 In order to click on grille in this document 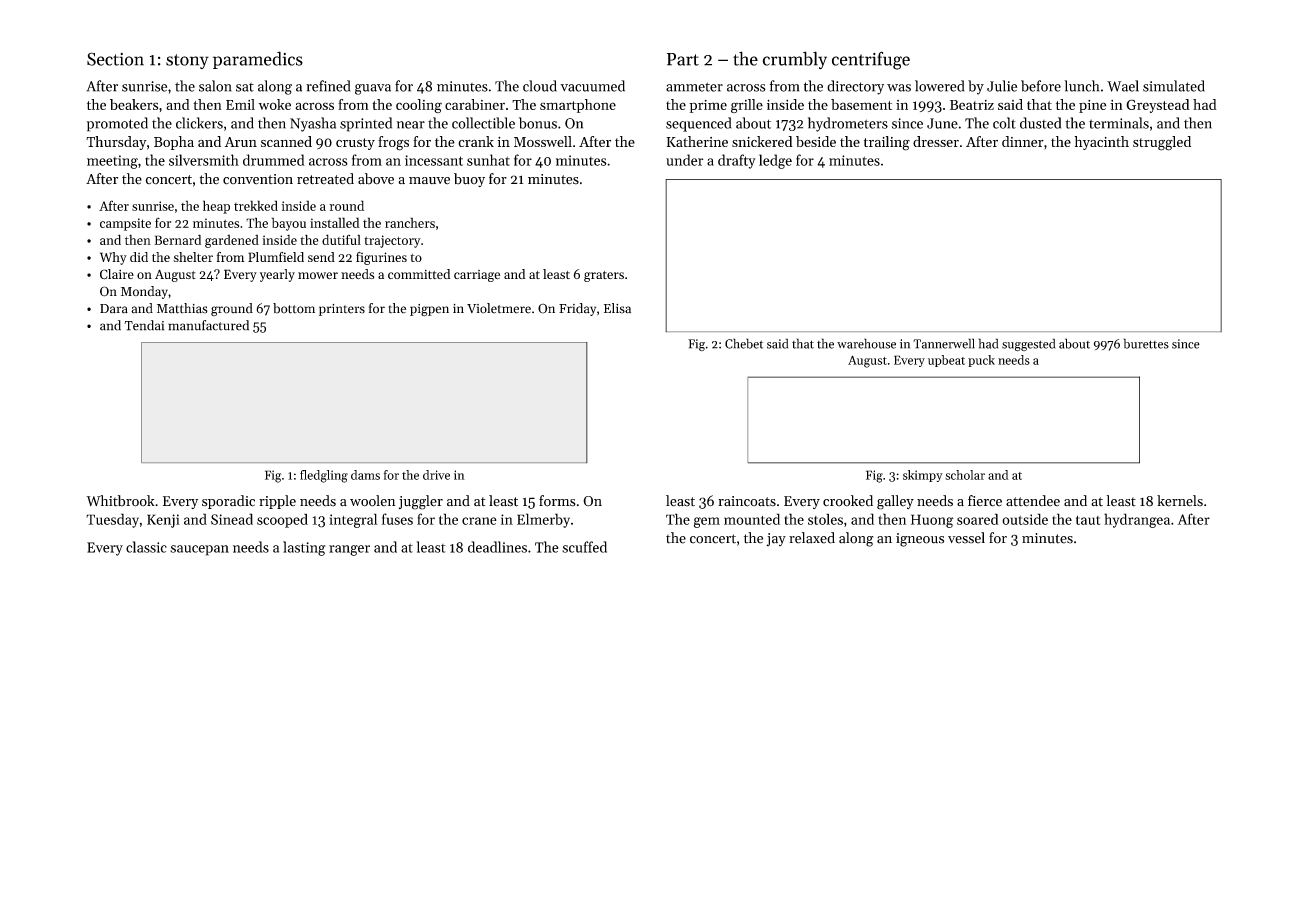, I will do `click(747, 106)`.
